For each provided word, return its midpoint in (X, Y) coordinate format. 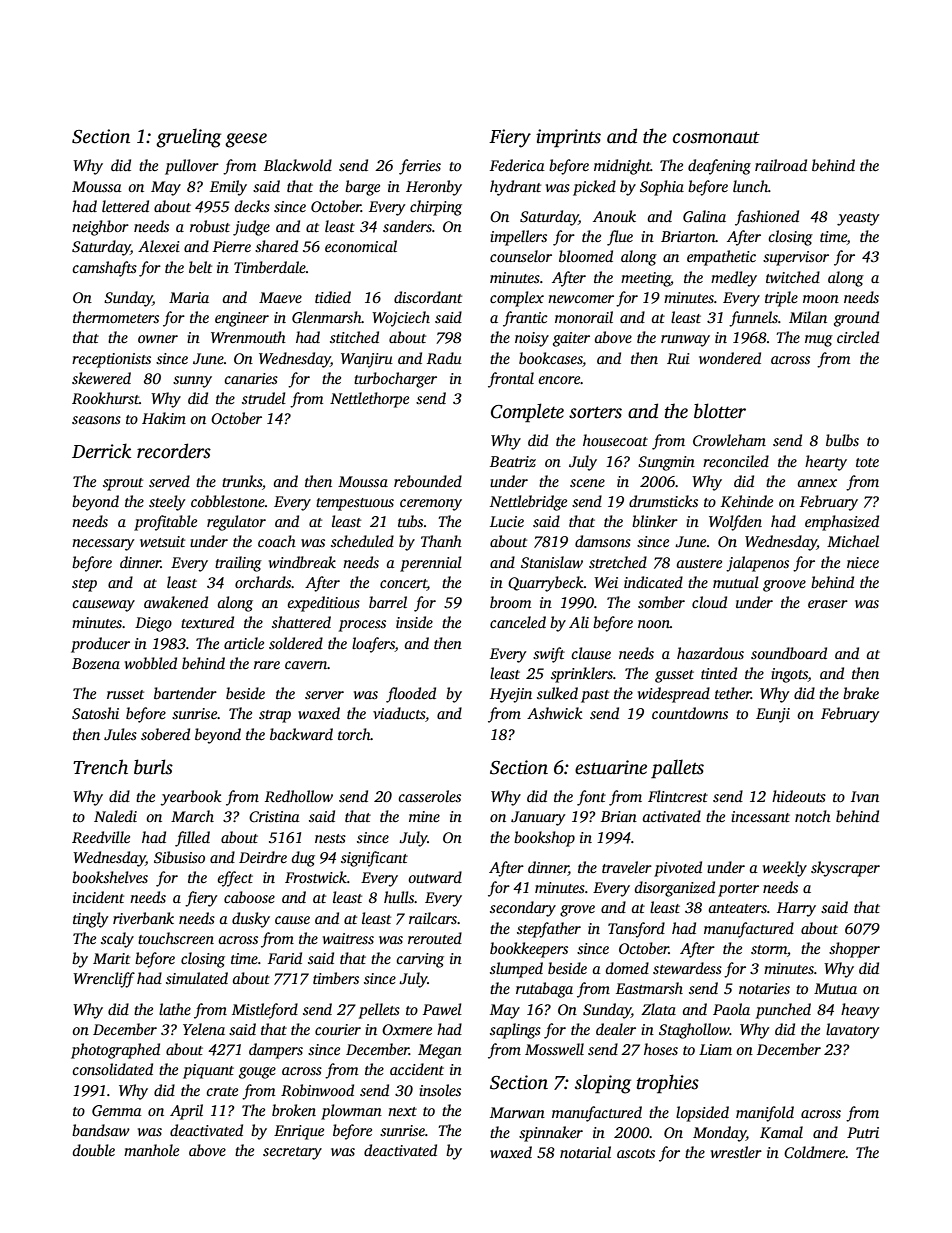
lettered (125, 206)
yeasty (858, 219)
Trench (100, 767)
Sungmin (666, 463)
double (94, 1150)
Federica (517, 165)
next (402, 1111)
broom (510, 602)
